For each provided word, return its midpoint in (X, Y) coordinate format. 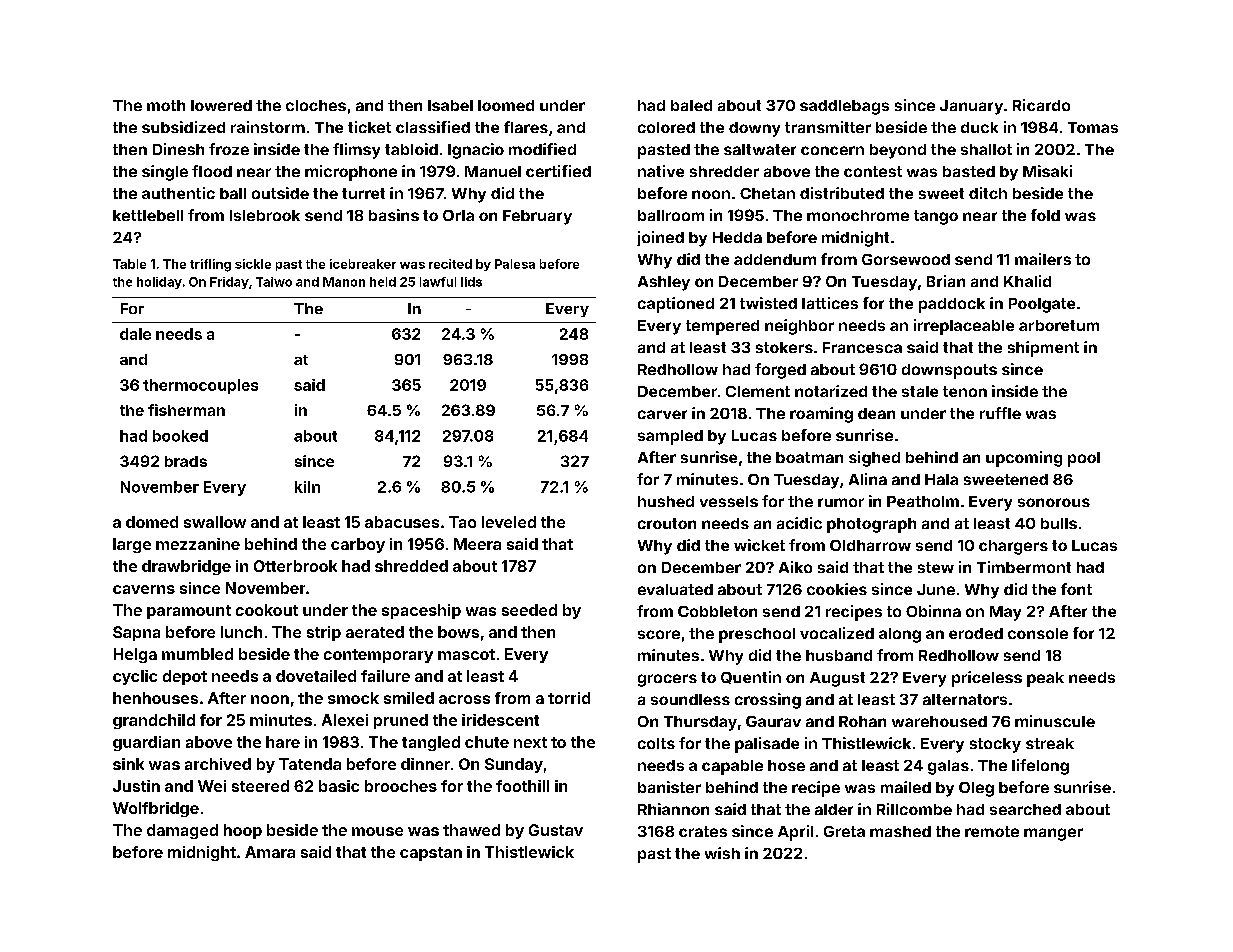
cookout (267, 610)
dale (135, 334)
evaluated (675, 589)
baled (691, 105)
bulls (1059, 523)
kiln (307, 487)
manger (1053, 834)
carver (662, 414)
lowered (221, 105)
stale (920, 391)
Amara (270, 852)
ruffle (1000, 413)
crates (703, 831)
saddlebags (844, 107)
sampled (670, 437)
